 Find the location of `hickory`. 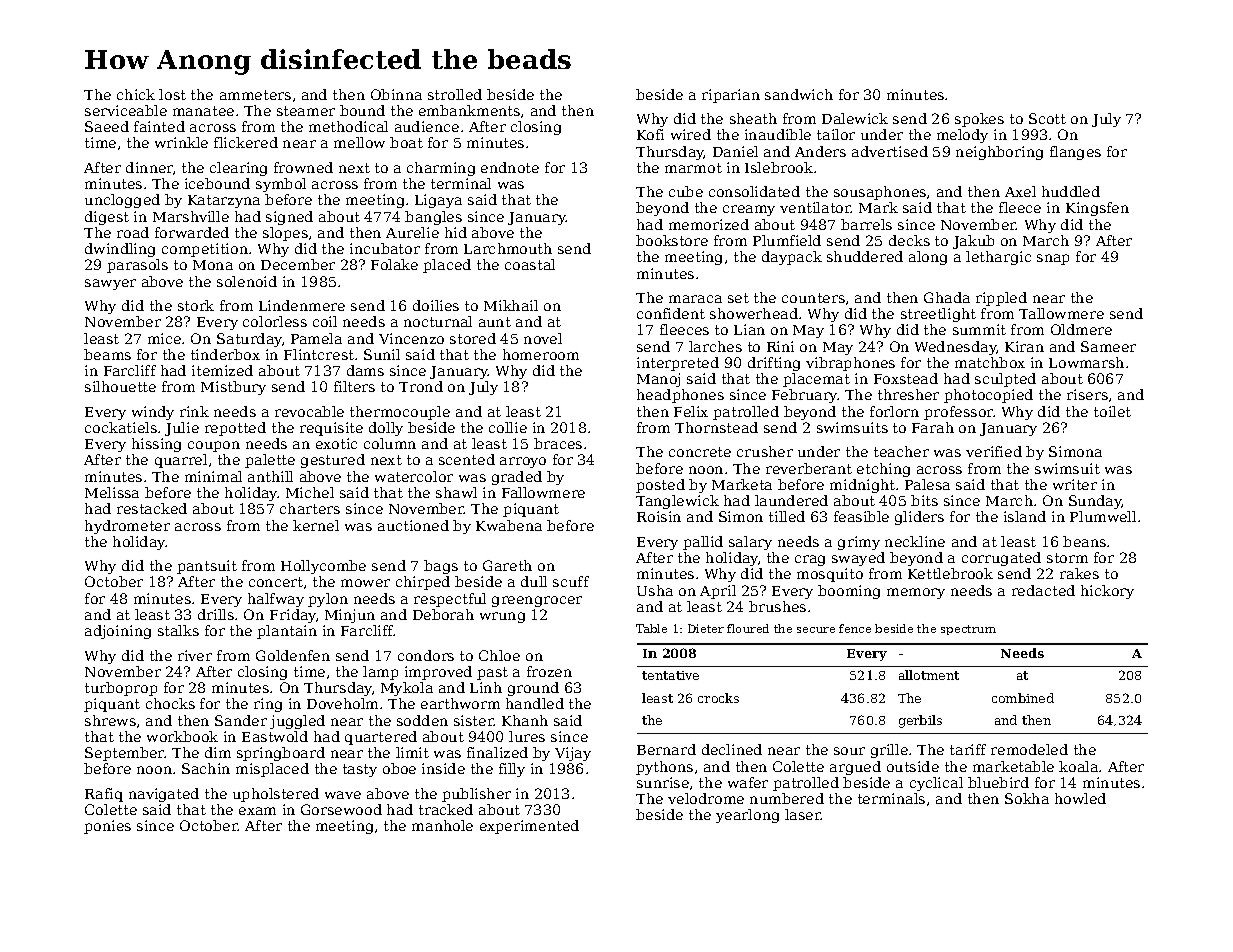

hickory is located at coordinates (1107, 592).
